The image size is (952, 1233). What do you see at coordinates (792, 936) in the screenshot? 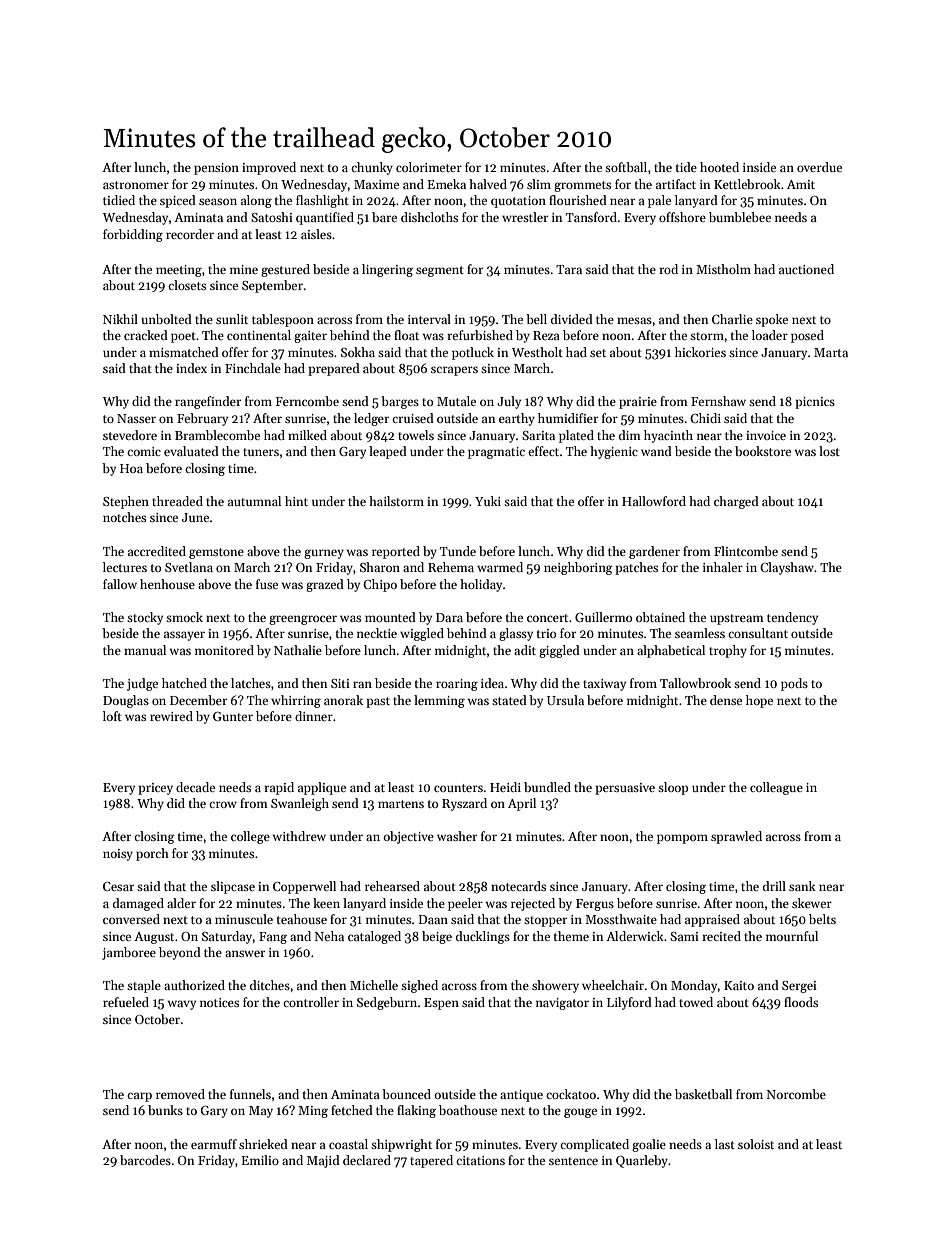
I see `mournful` at bounding box center [792, 936].
